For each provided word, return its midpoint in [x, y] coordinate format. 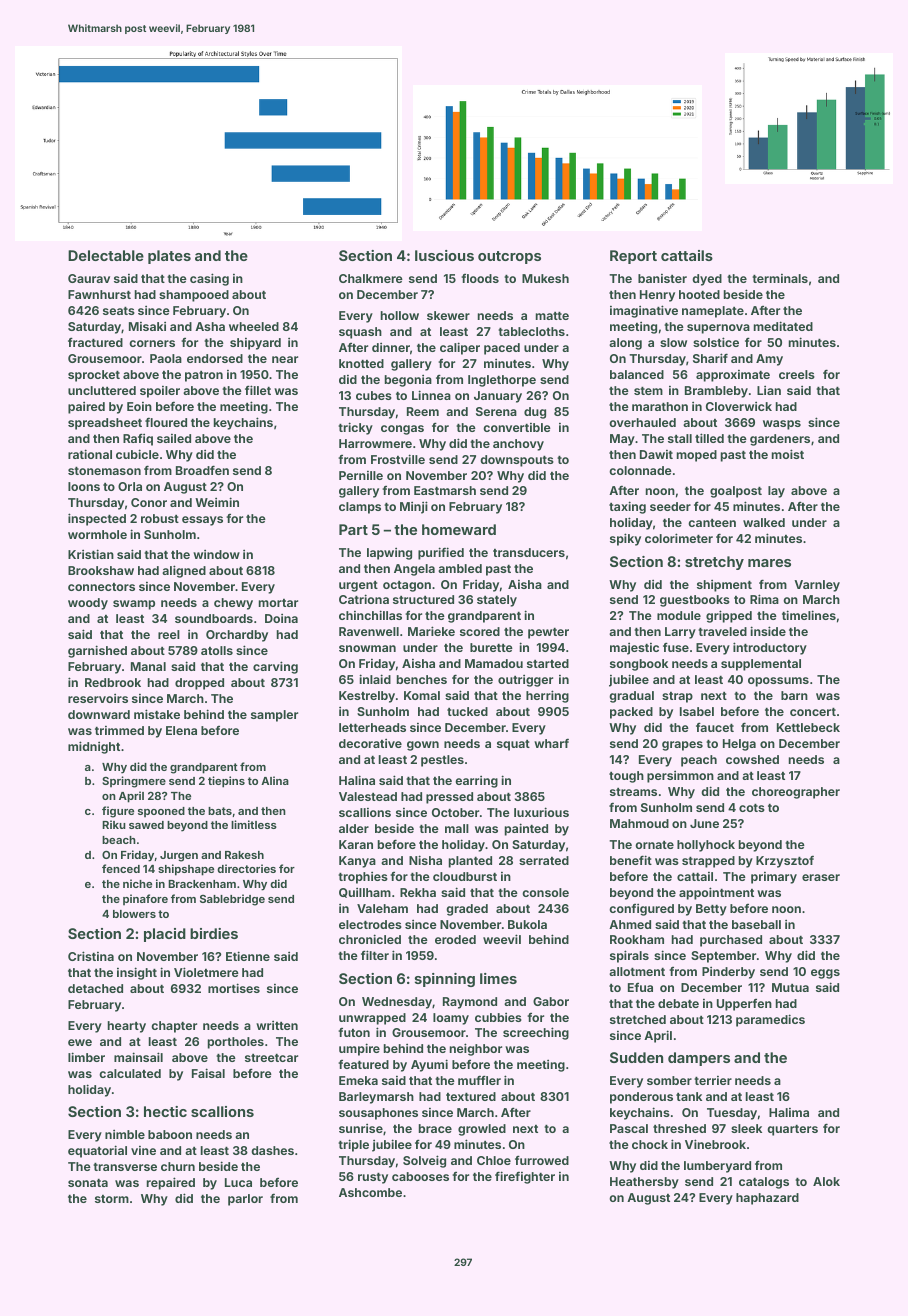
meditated [783, 326]
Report [633, 257]
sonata [88, 1183]
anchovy [518, 445]
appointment [716, 893]
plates [169, 257]
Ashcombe [370, 1192]
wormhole [97, 534]
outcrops [509, 257]
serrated [544, 860]
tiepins [226, 782]
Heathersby [644, 1183]
